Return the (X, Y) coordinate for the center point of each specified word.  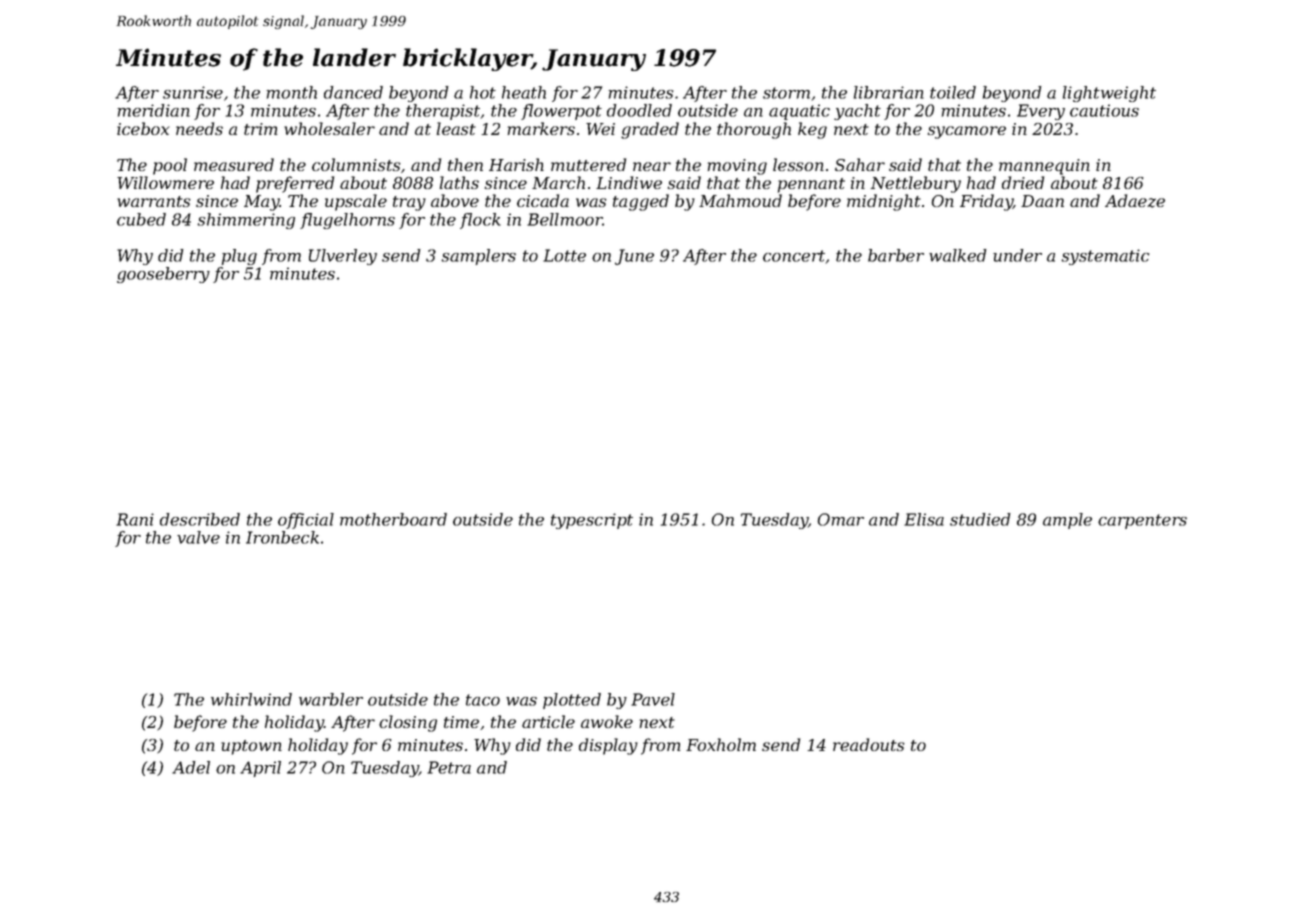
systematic (1105, 257)
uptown (251, 747)
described (200, 519)
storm (786, 93)
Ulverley (343, 257)
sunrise (193, 92)
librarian (889, 92)
